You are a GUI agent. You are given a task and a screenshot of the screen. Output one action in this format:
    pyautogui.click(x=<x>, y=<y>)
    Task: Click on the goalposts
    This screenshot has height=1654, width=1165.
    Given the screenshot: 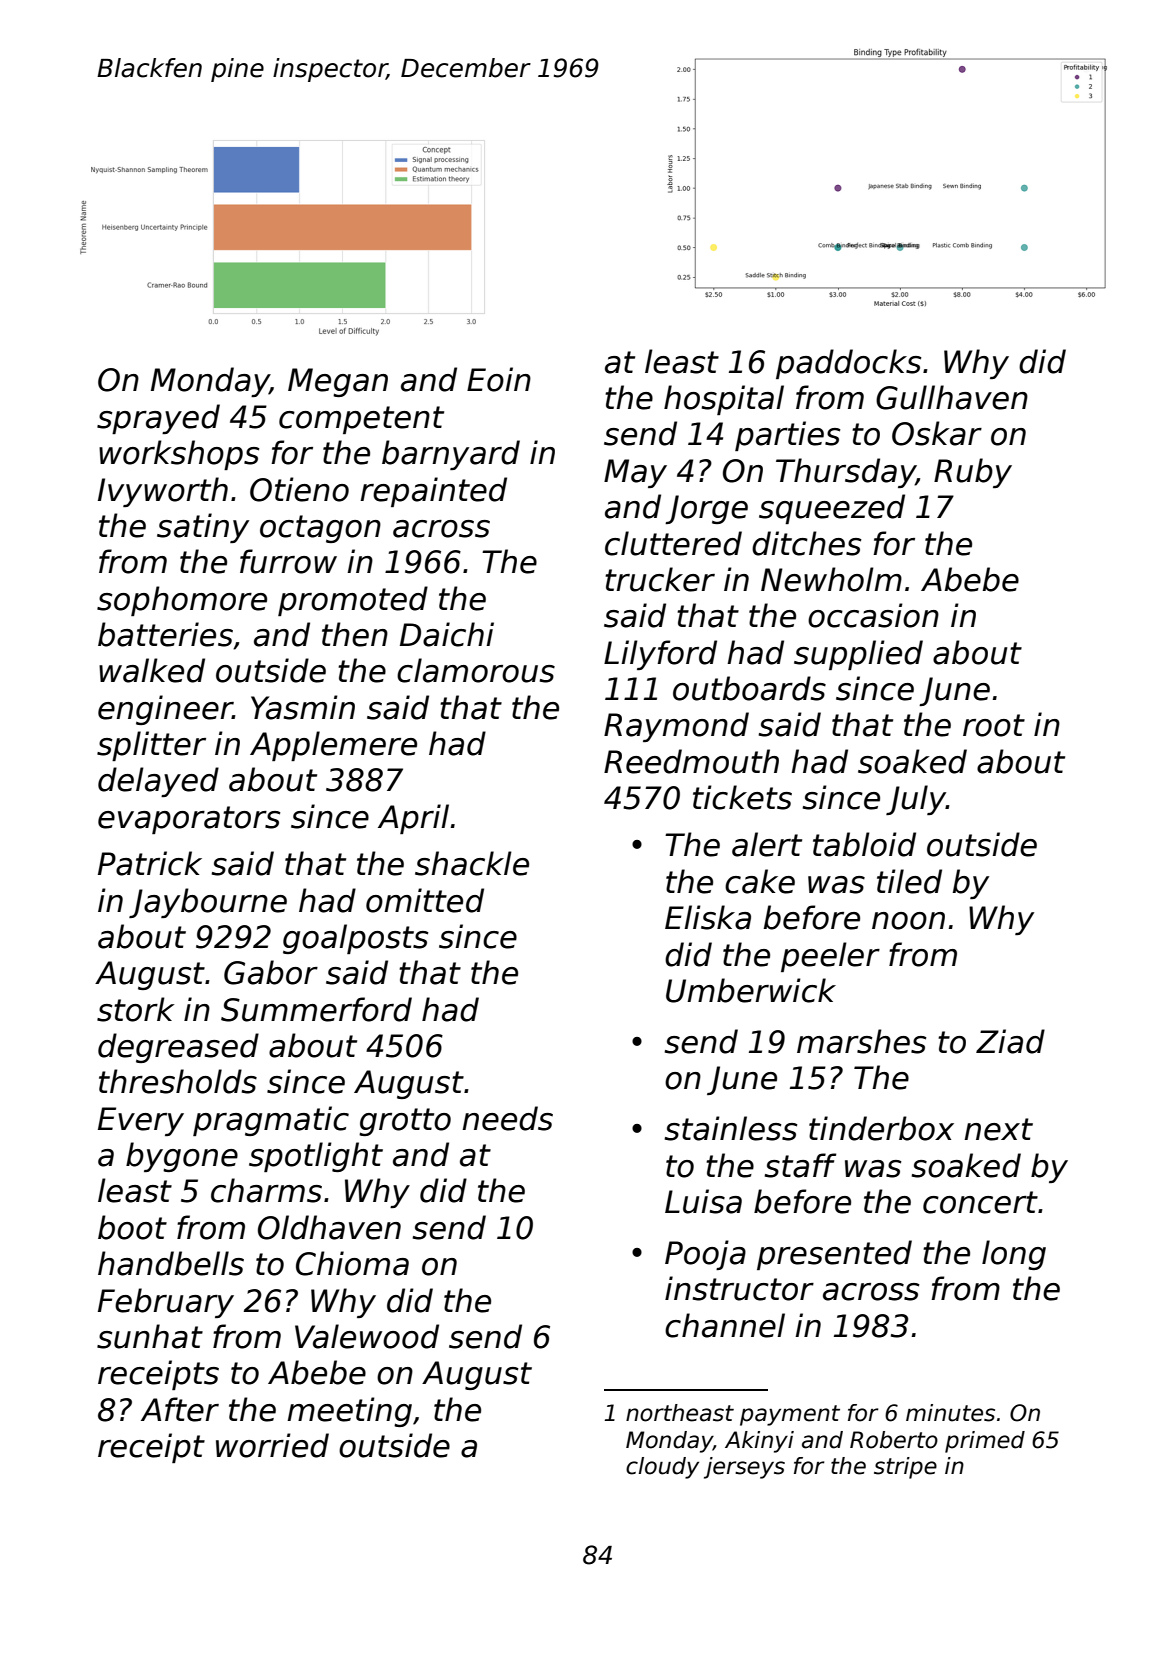 What is the action you would take?
    pyautogui.click(x=356, y=939)
